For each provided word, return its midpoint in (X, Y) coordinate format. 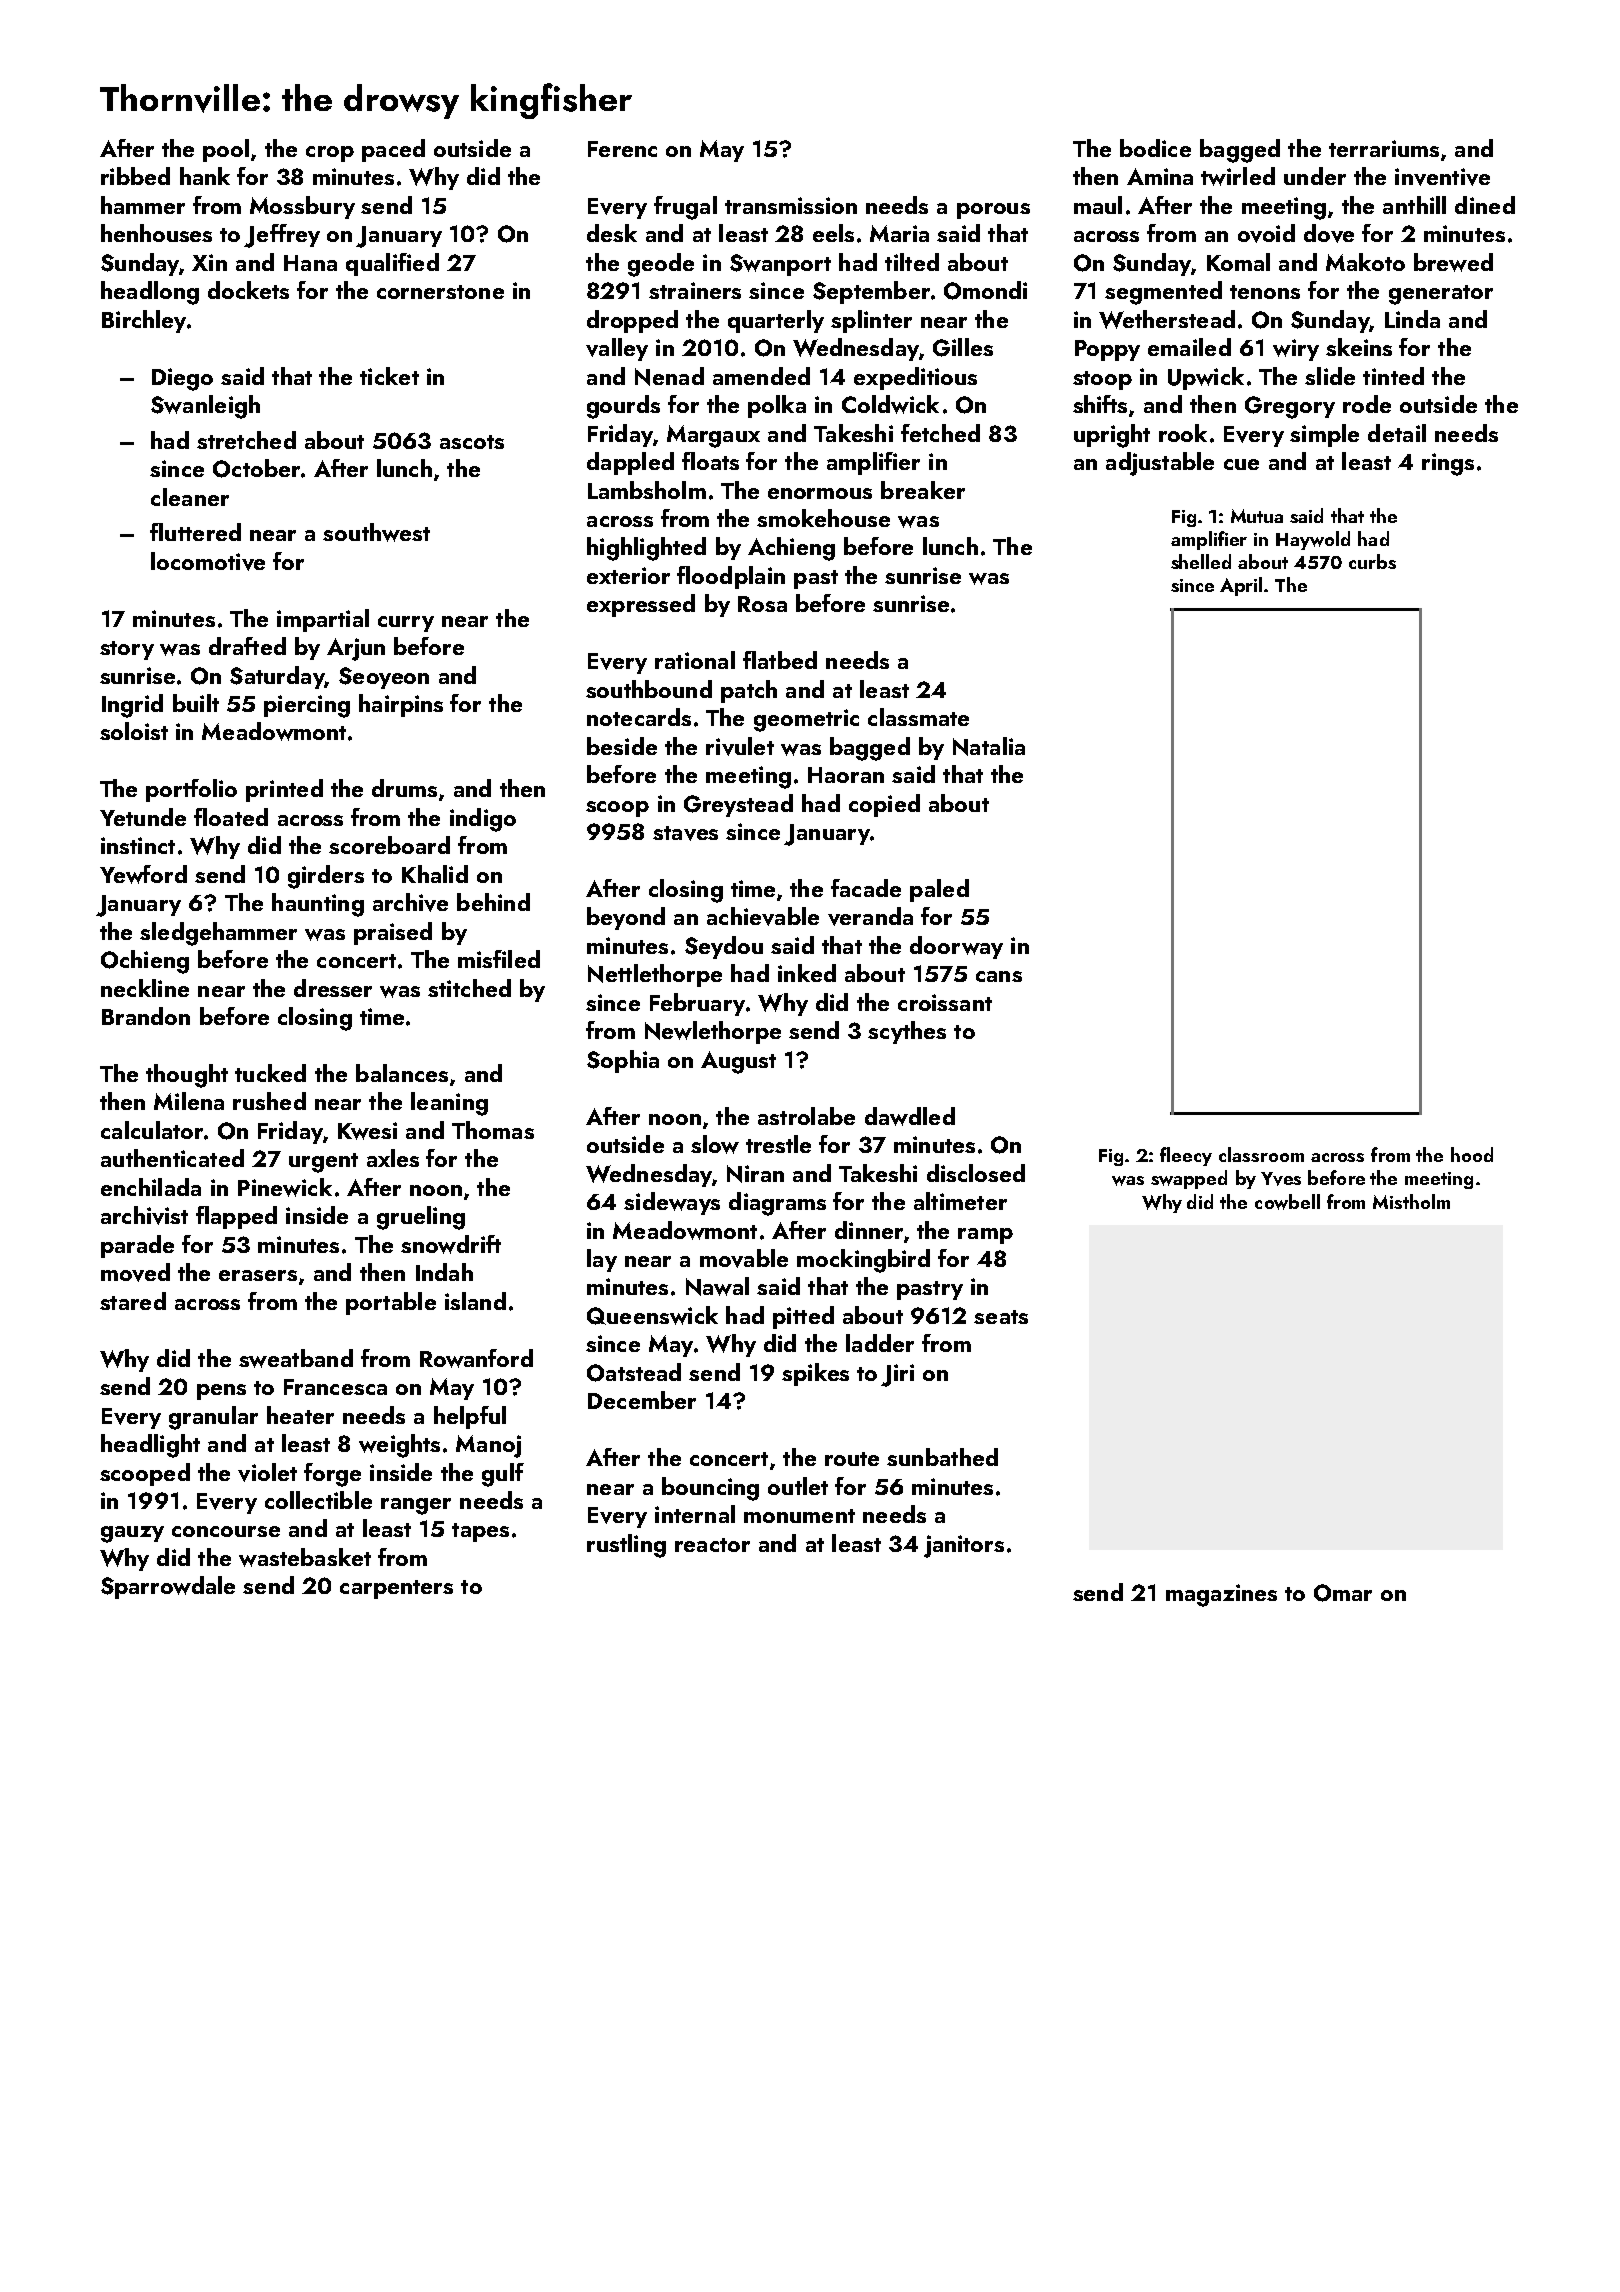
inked (807, 973)
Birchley (144, 321)
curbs (1372, 561)
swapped (1189, 1179)
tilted (912, 262)
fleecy (1186, 1156)
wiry (1296, 350)
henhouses (156, 233)
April (1241, 586)
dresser (333, 988)
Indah (444, 1272)
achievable (763, 916)
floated (231, 817)
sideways (672, 1203)
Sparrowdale (168, 1587)
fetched (940, 433)
